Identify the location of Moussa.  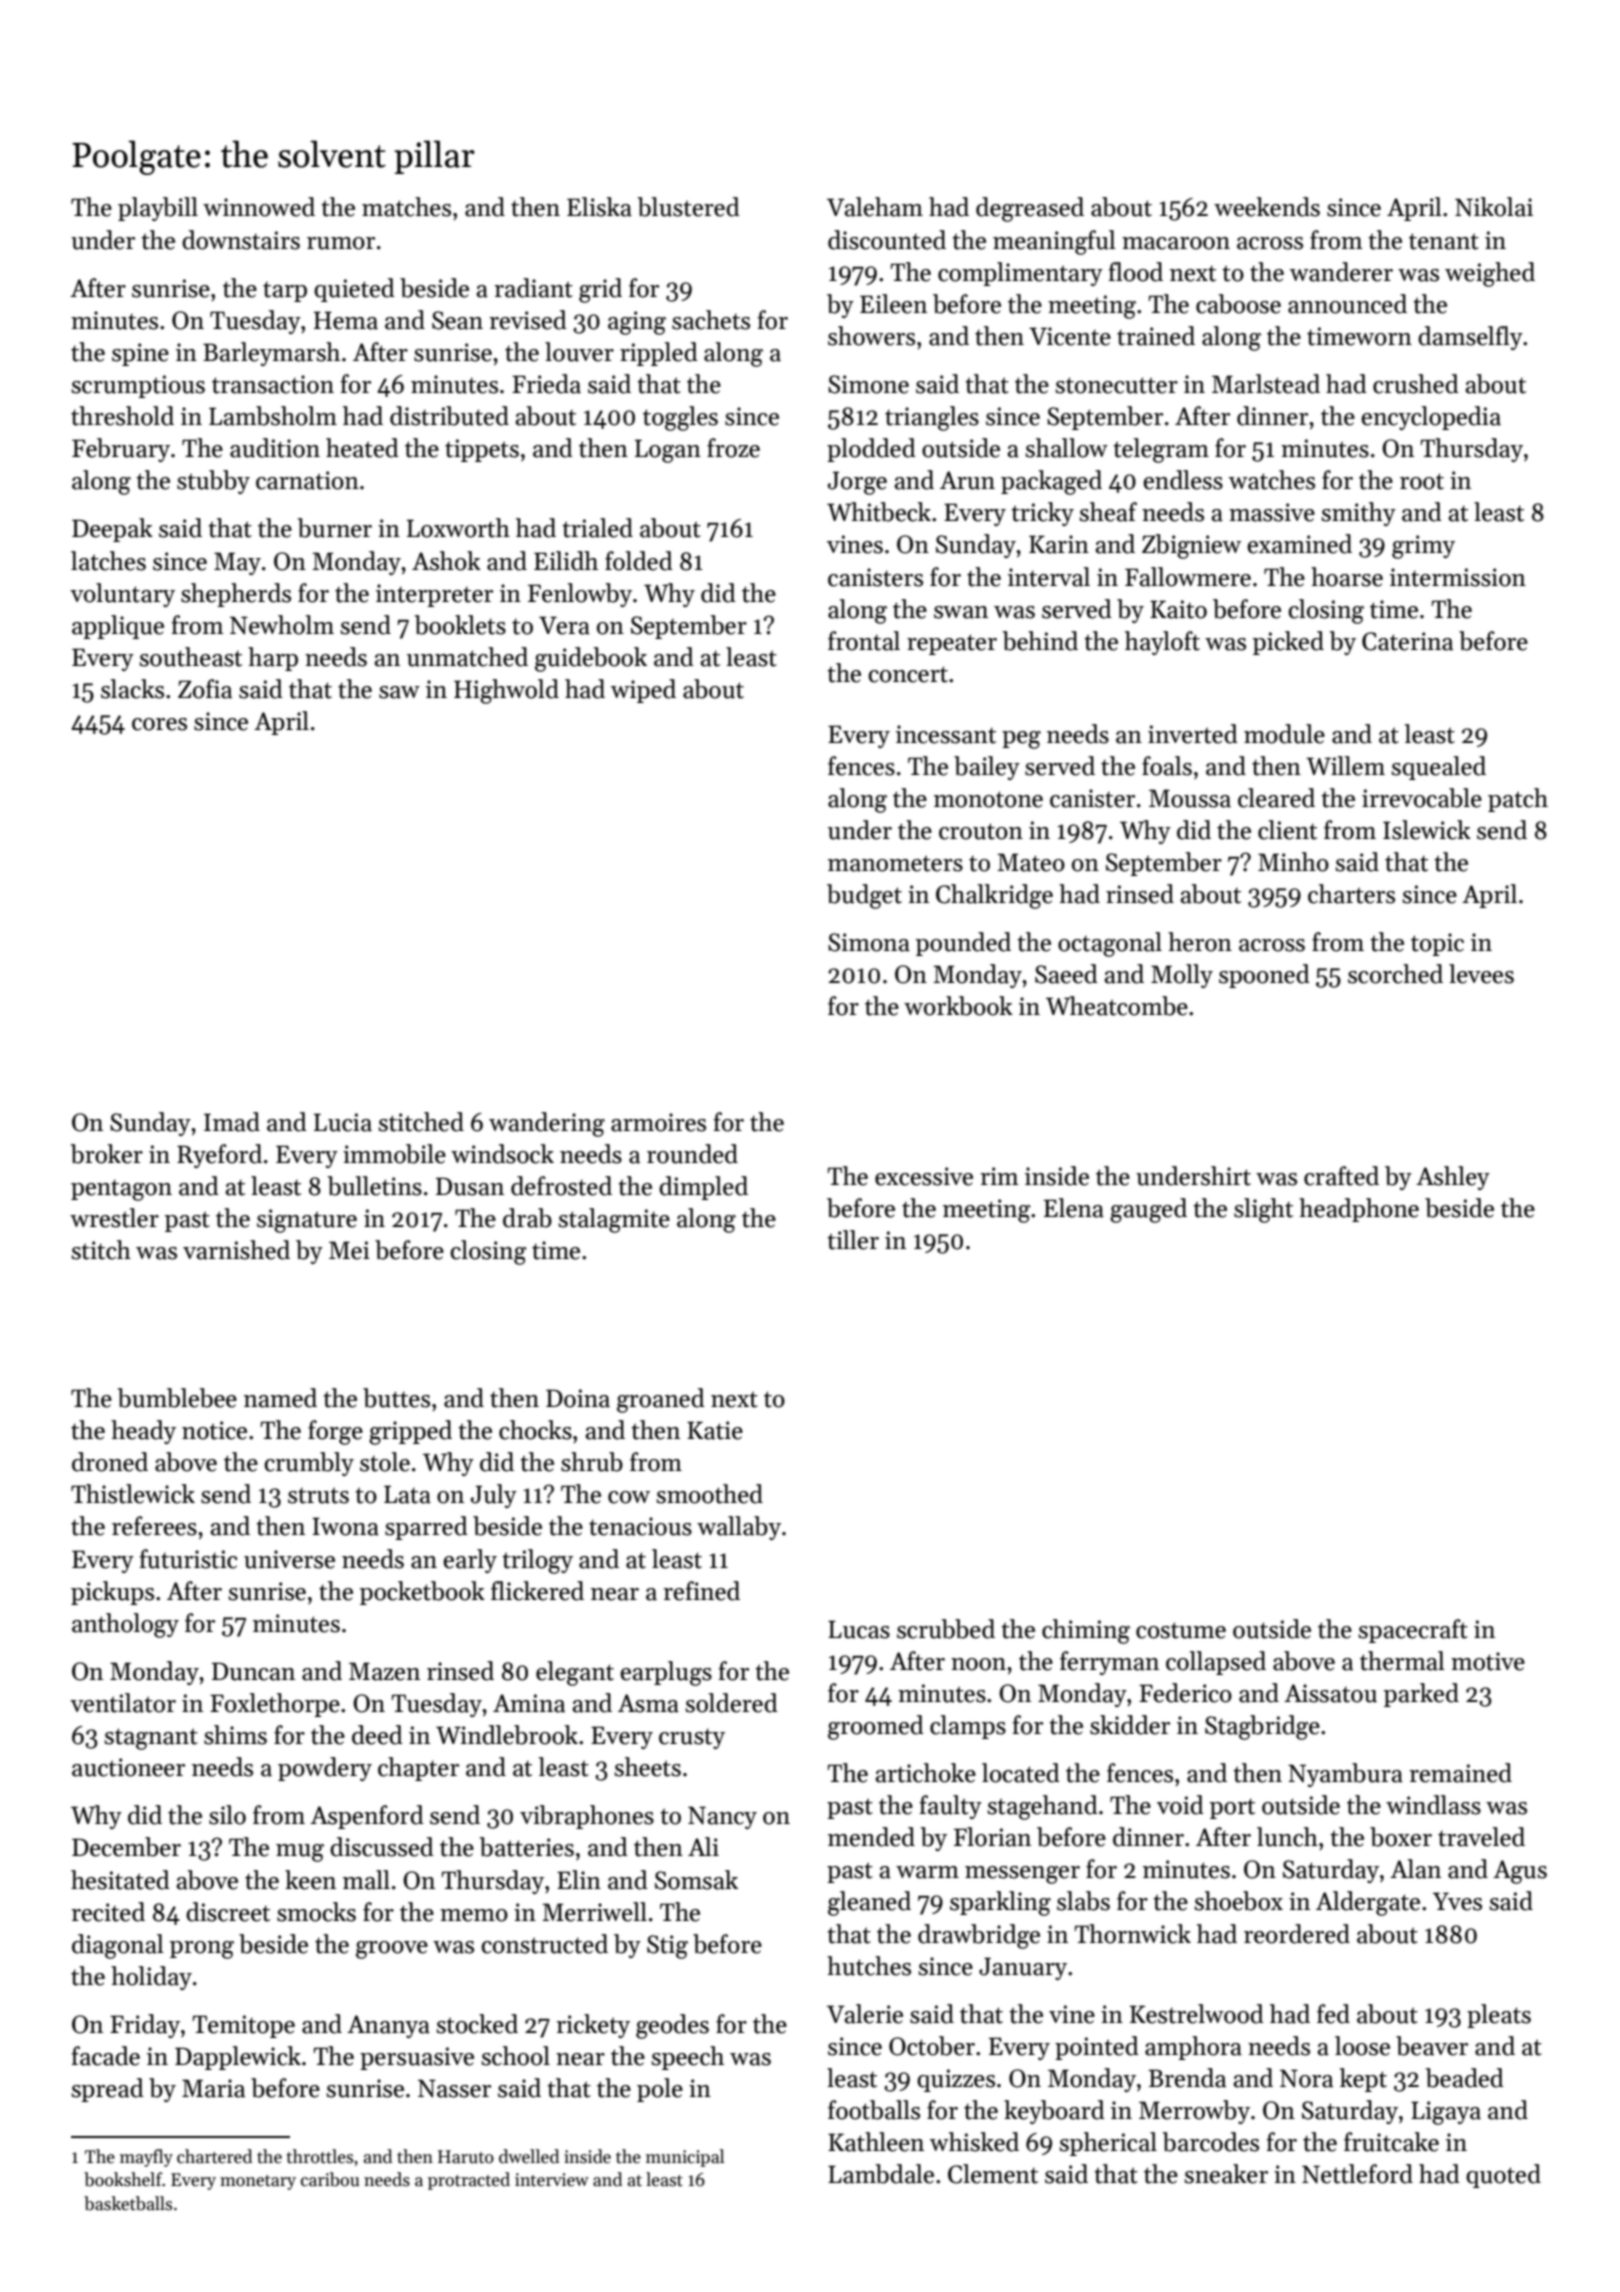
(1190, 798).
